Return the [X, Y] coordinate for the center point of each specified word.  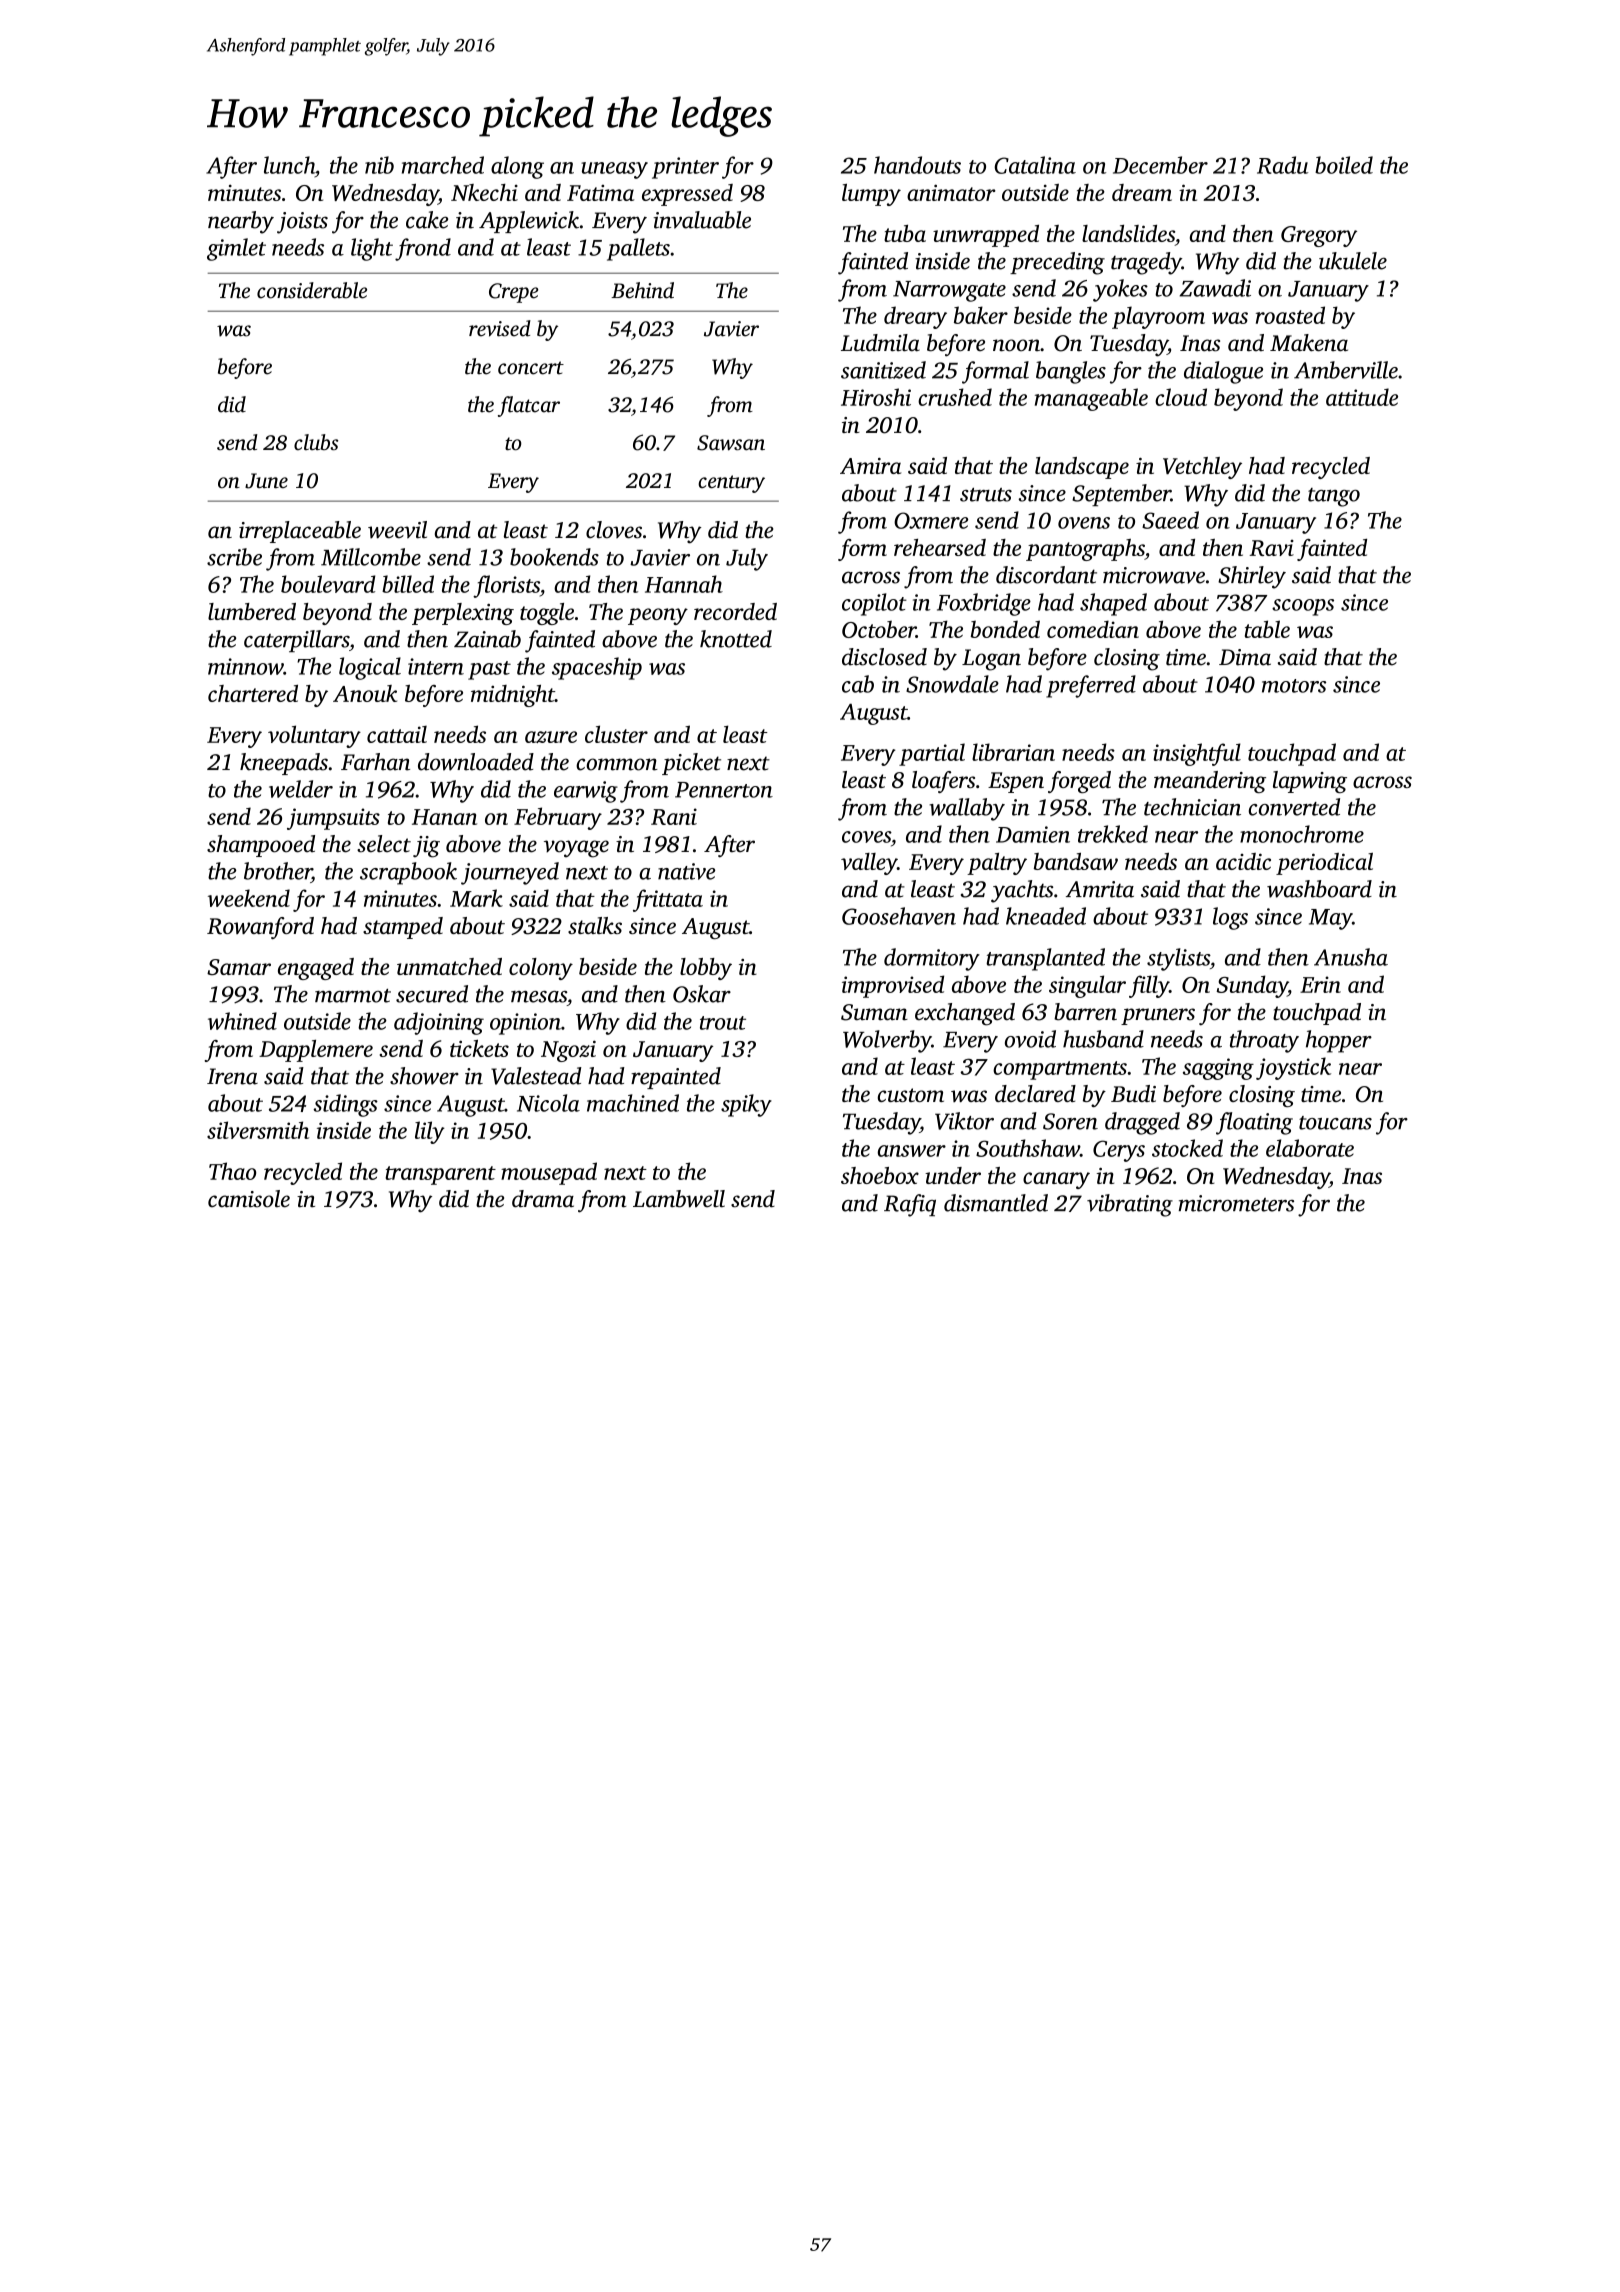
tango [1334, 497]
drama [543, 1199]
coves [866, 837]
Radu [1282, 165]
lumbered [252, 611]
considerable [312, 290]
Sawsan [731, 443]
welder [301, 789]
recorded [735, 611]
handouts [917, 165]
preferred [1091, 686]
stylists [1178, 959]
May [1330, 919]
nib [379, 165]
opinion [525, 1024]
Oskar [702, 994]
